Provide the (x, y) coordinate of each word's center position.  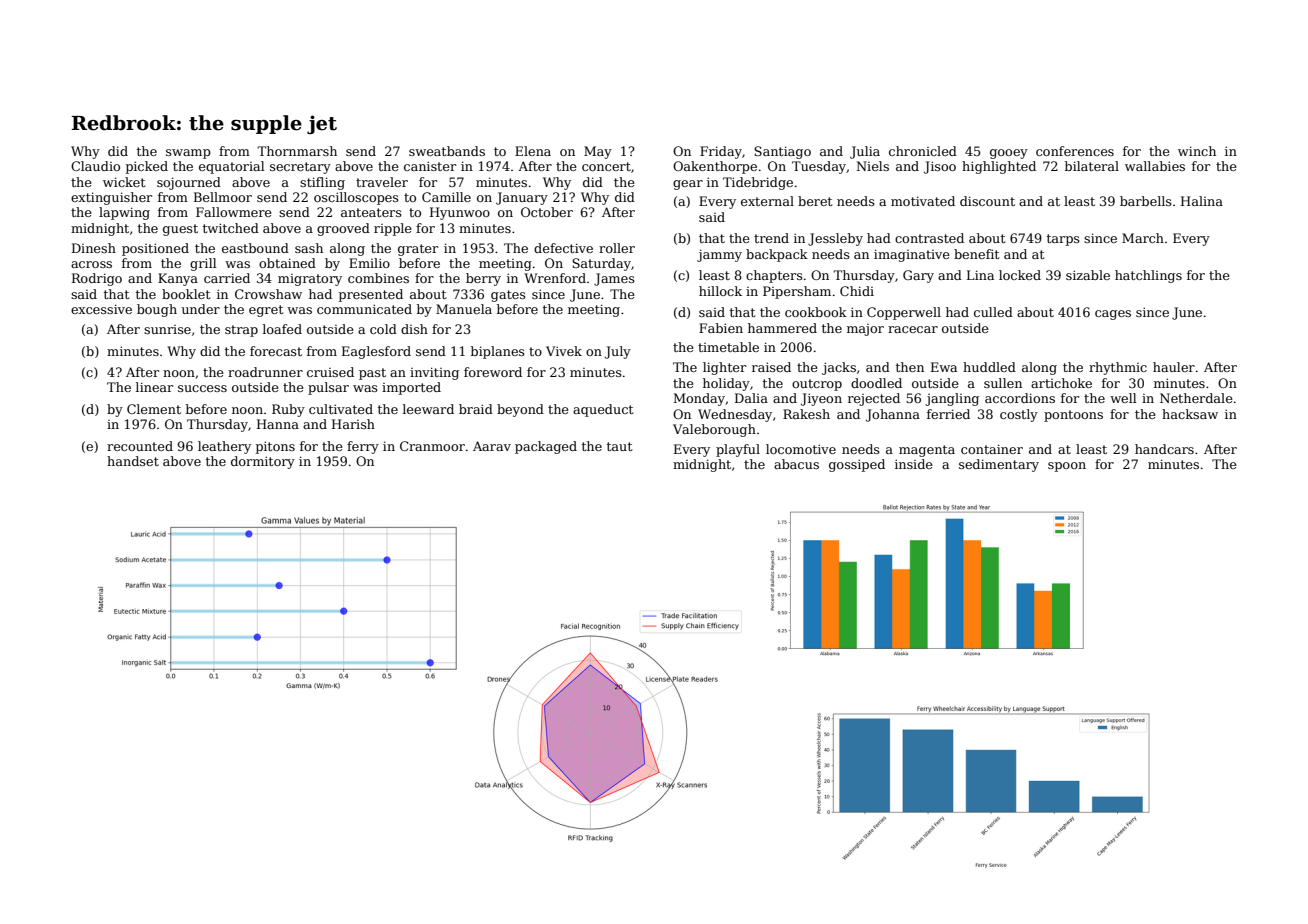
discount (987, 201)
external (767, 201)
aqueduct (603, 410)
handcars (1164, 449)
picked (147, 167)
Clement (154, 409)
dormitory (263, 462)
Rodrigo (97, 279)
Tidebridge (758, 183)
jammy (719, 255)
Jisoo (940, 167)
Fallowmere (234, 212)
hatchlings (1148, 276)
